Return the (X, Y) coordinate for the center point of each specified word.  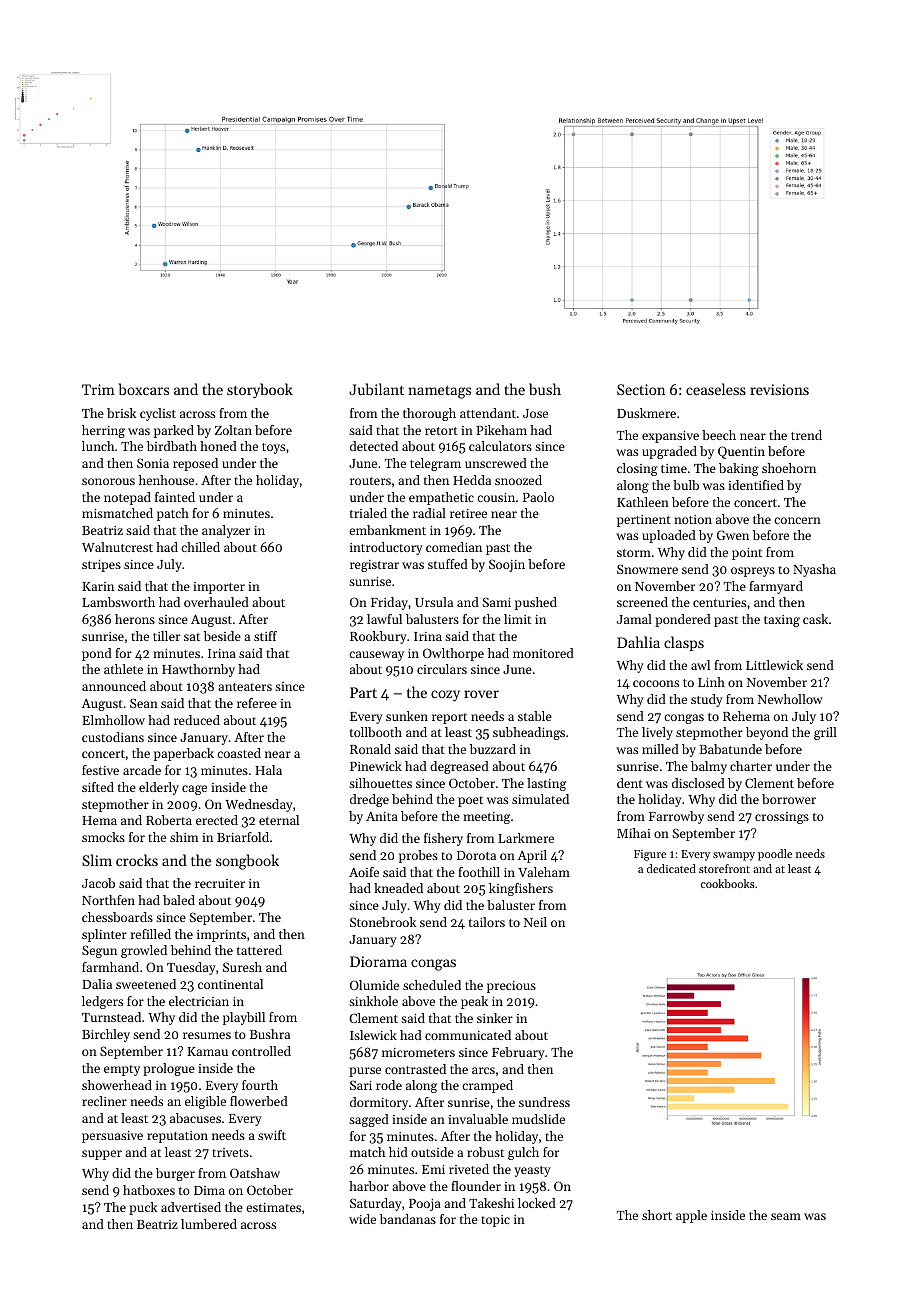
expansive (670, 437)
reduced (197, 720)
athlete (123, 669)
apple (691, 1216)
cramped (487, 1086)
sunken (407, 716)
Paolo (538, 497)
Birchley (106, 1035)
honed (218, 446)
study (707, 700)
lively (657, 733)
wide (362, 1219)
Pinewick (376, 766)
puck (143, 1208)
